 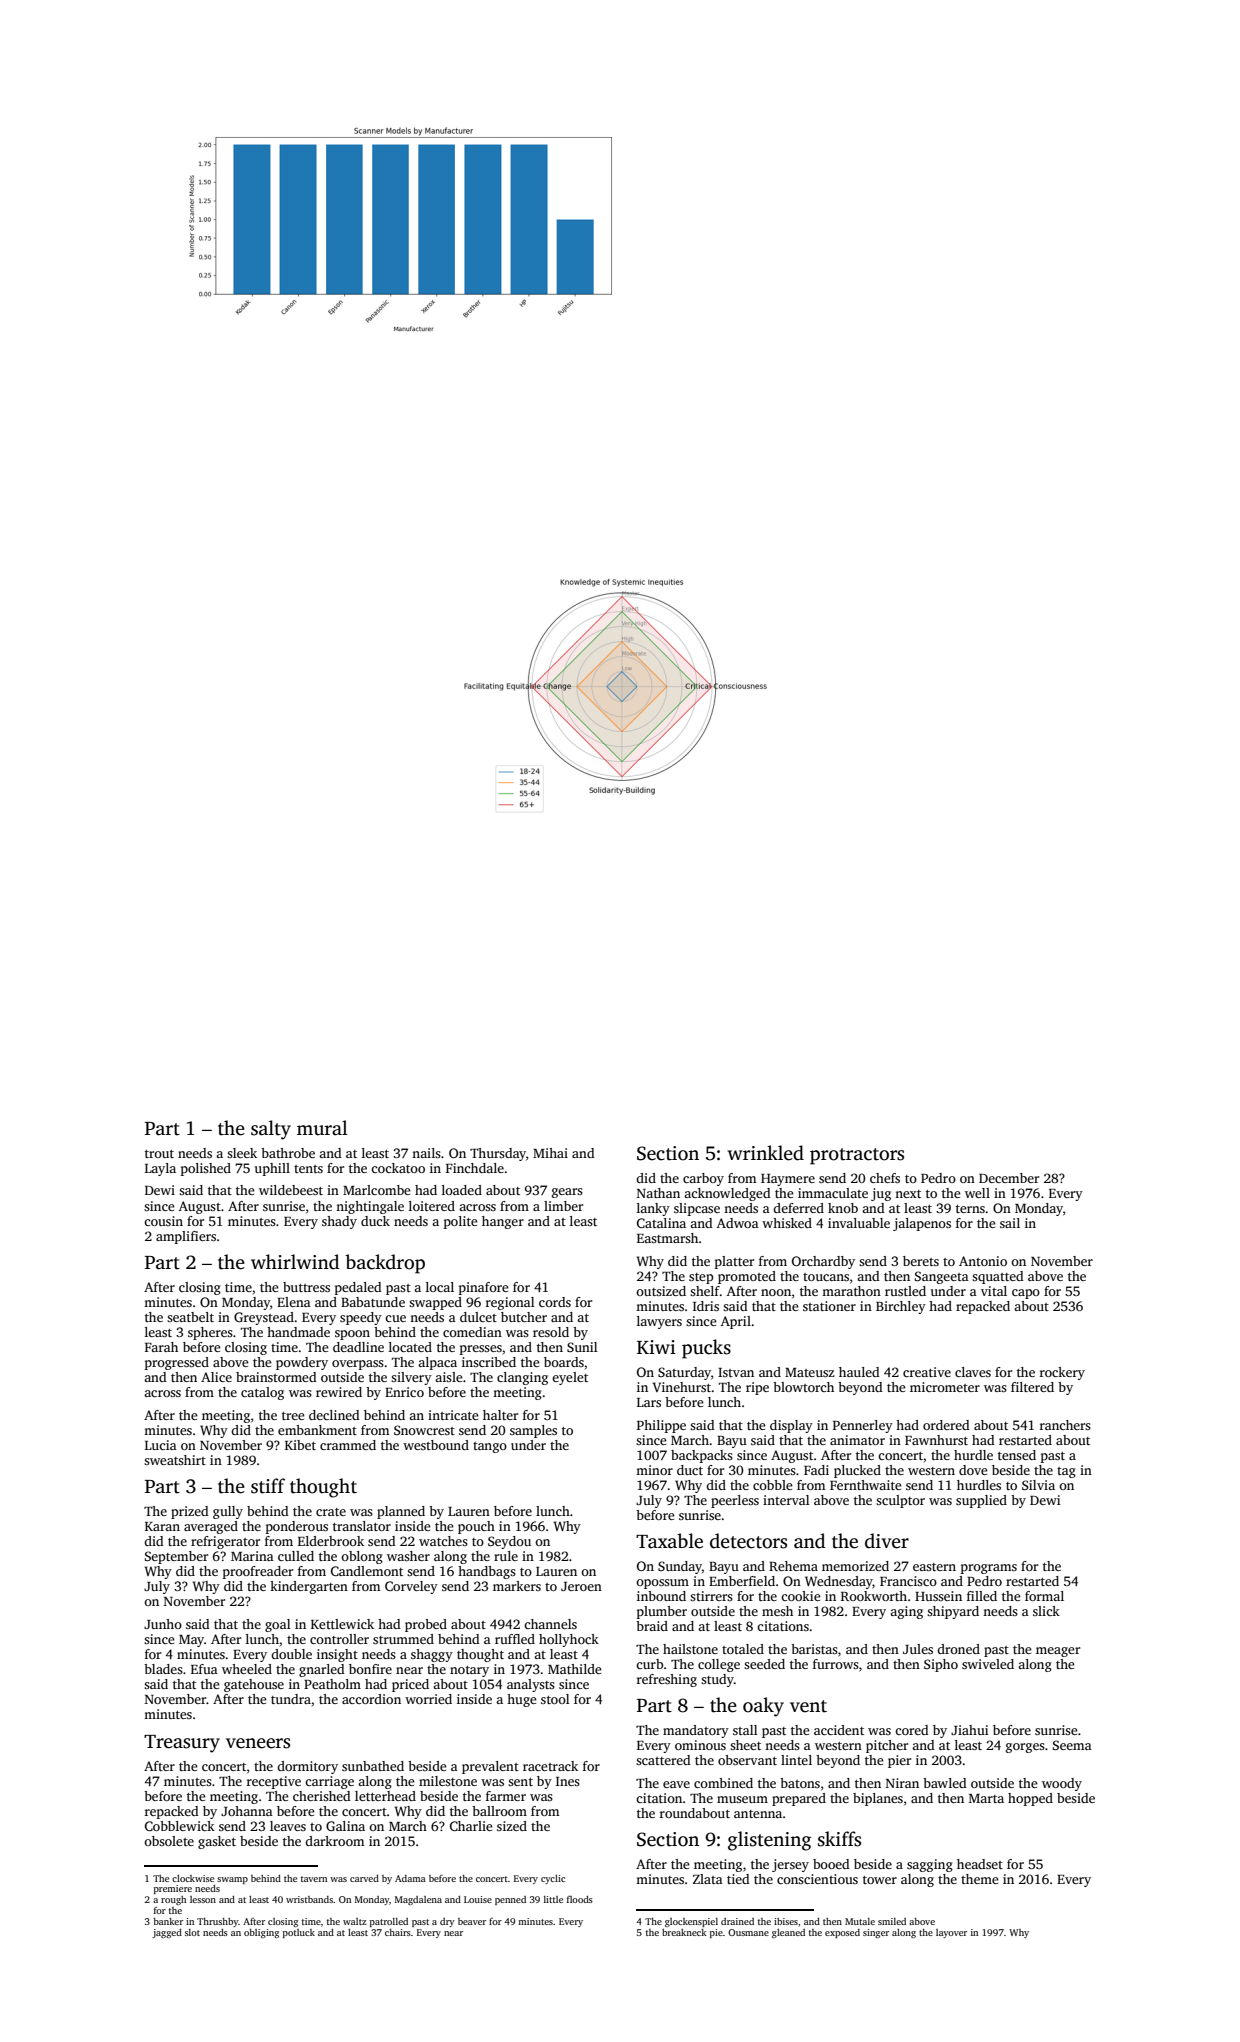 I want to click on carriage, so click(x=329, y=1782).
